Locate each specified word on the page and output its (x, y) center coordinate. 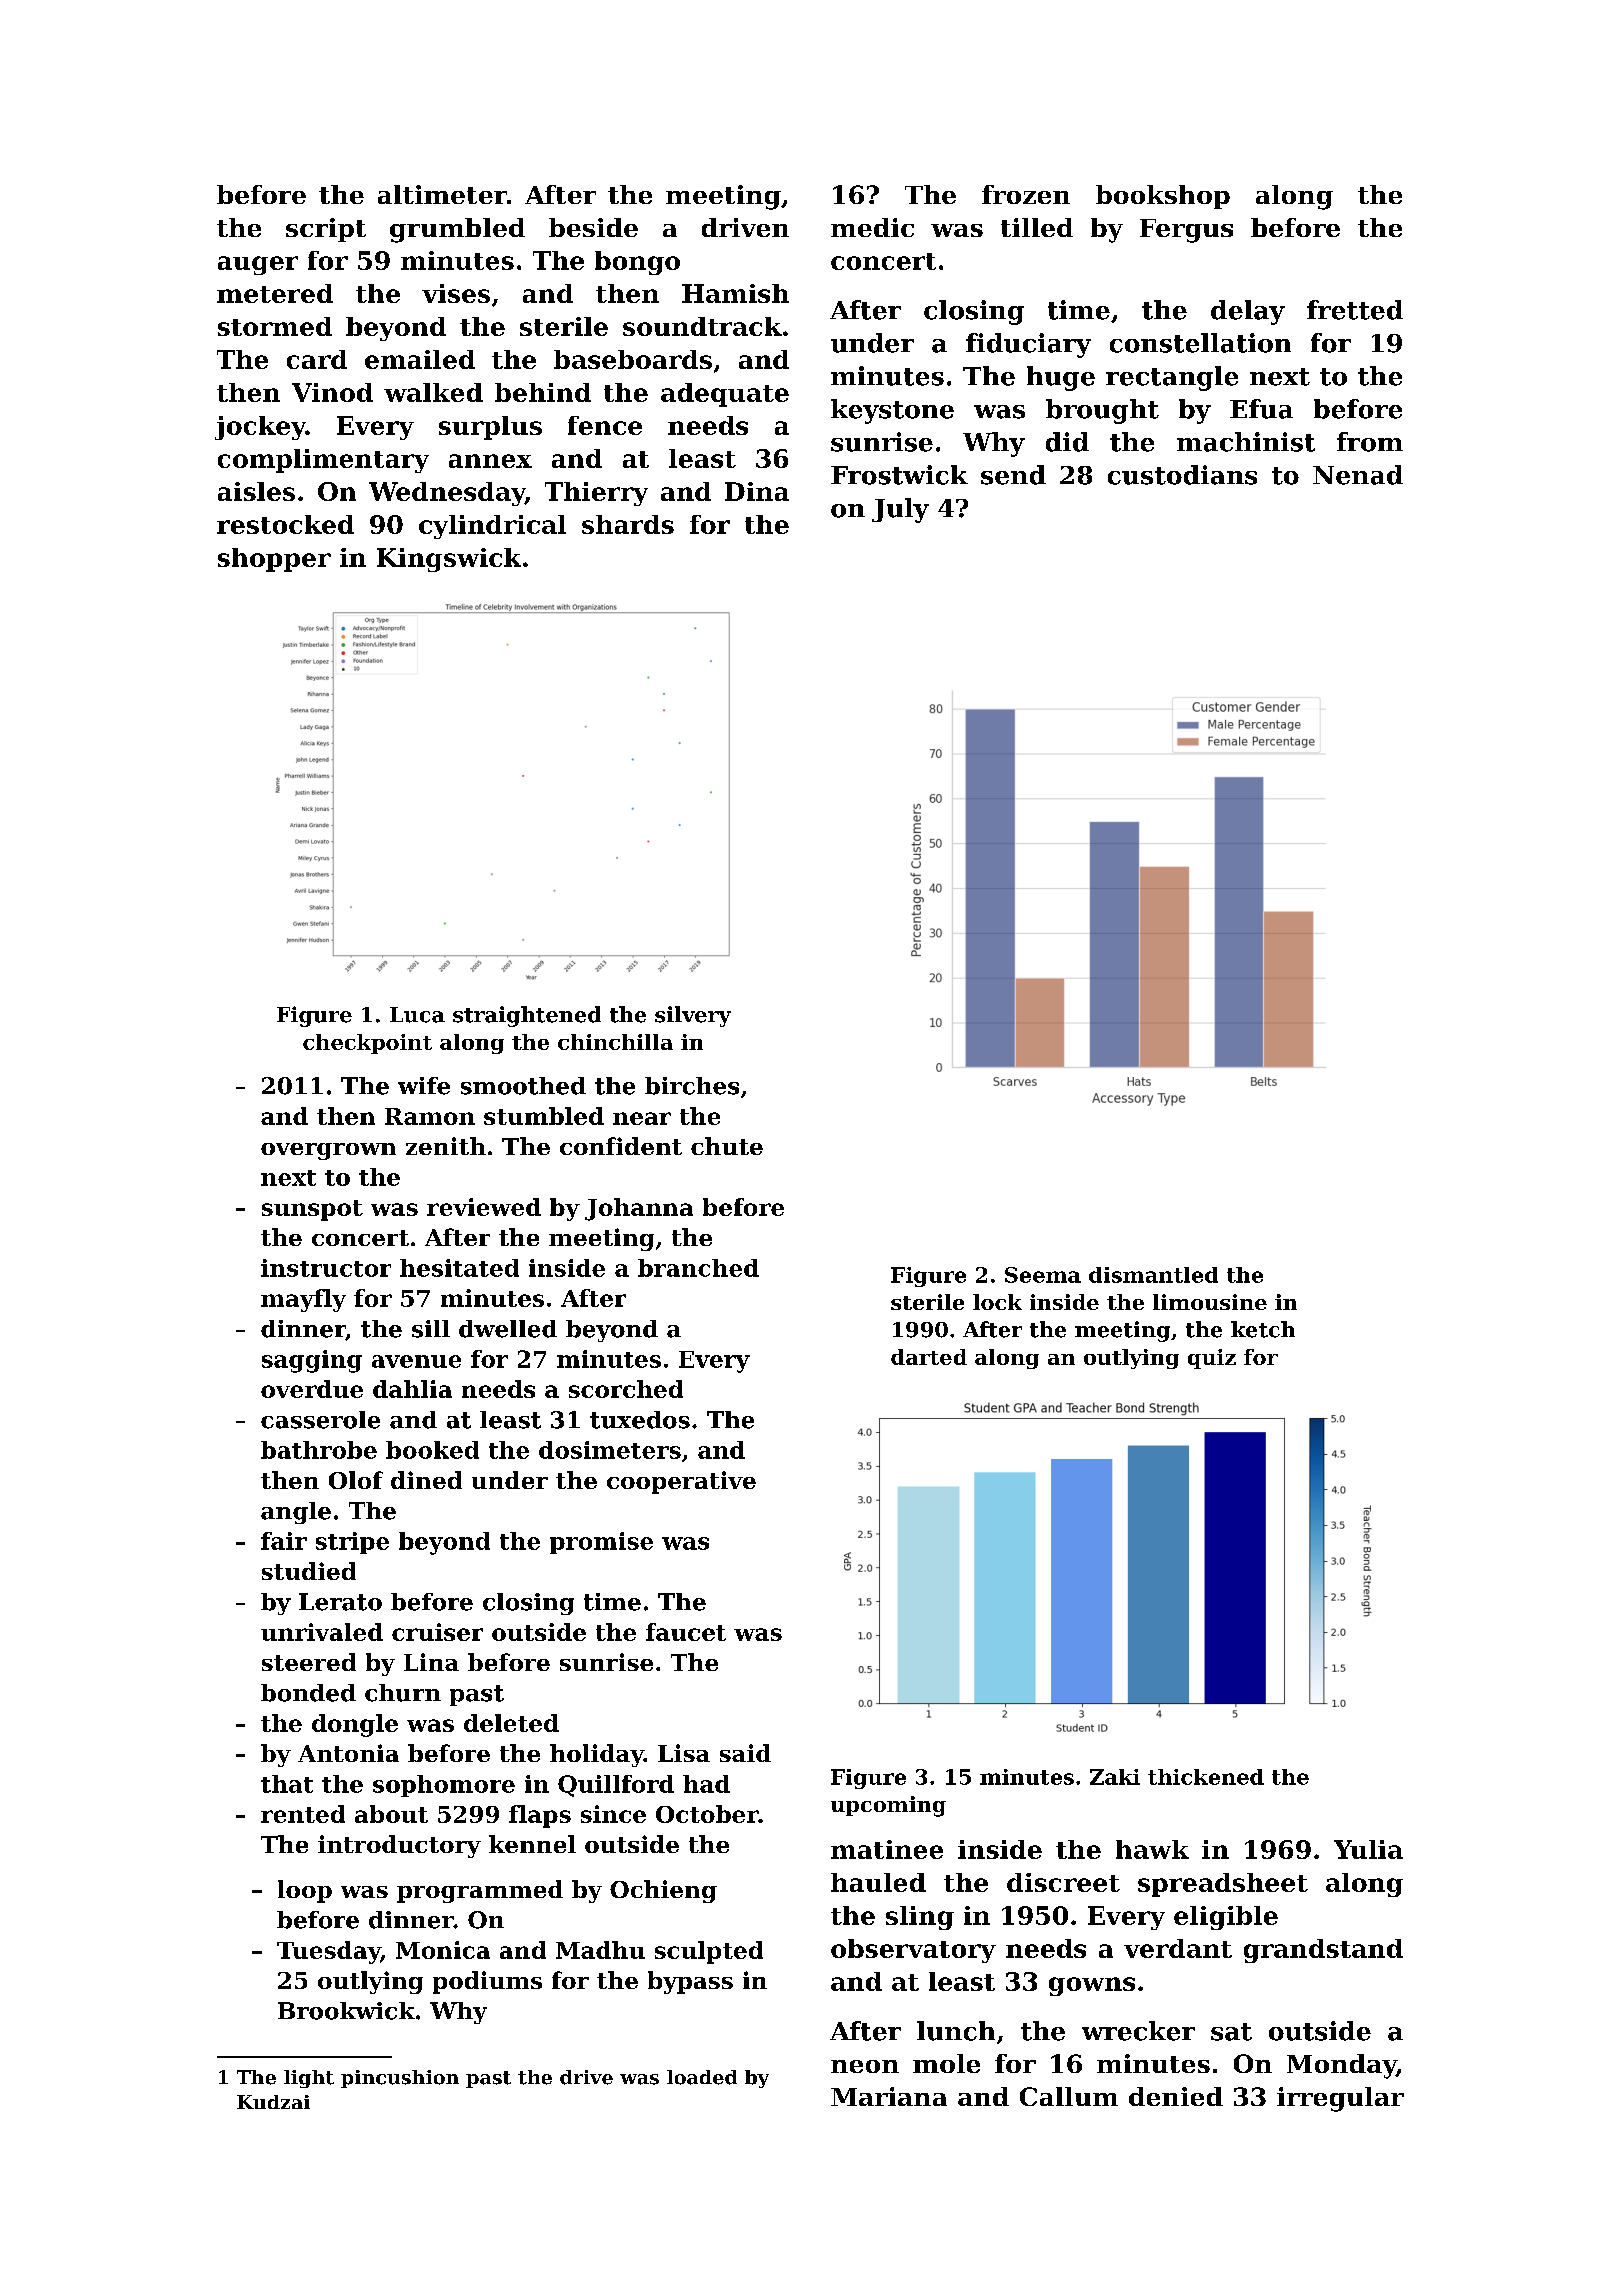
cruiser (437, 1632)
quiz (1212, 1359)
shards (628, 524)
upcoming (888, 1806)
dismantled (1153, 1275)
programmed (480, 1891)
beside (593, 227)
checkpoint (367, 1044)
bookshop (1163, 197)
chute (727, 1146)
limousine (1210, 1302)
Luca (417, 1015)
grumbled (457, 230)
